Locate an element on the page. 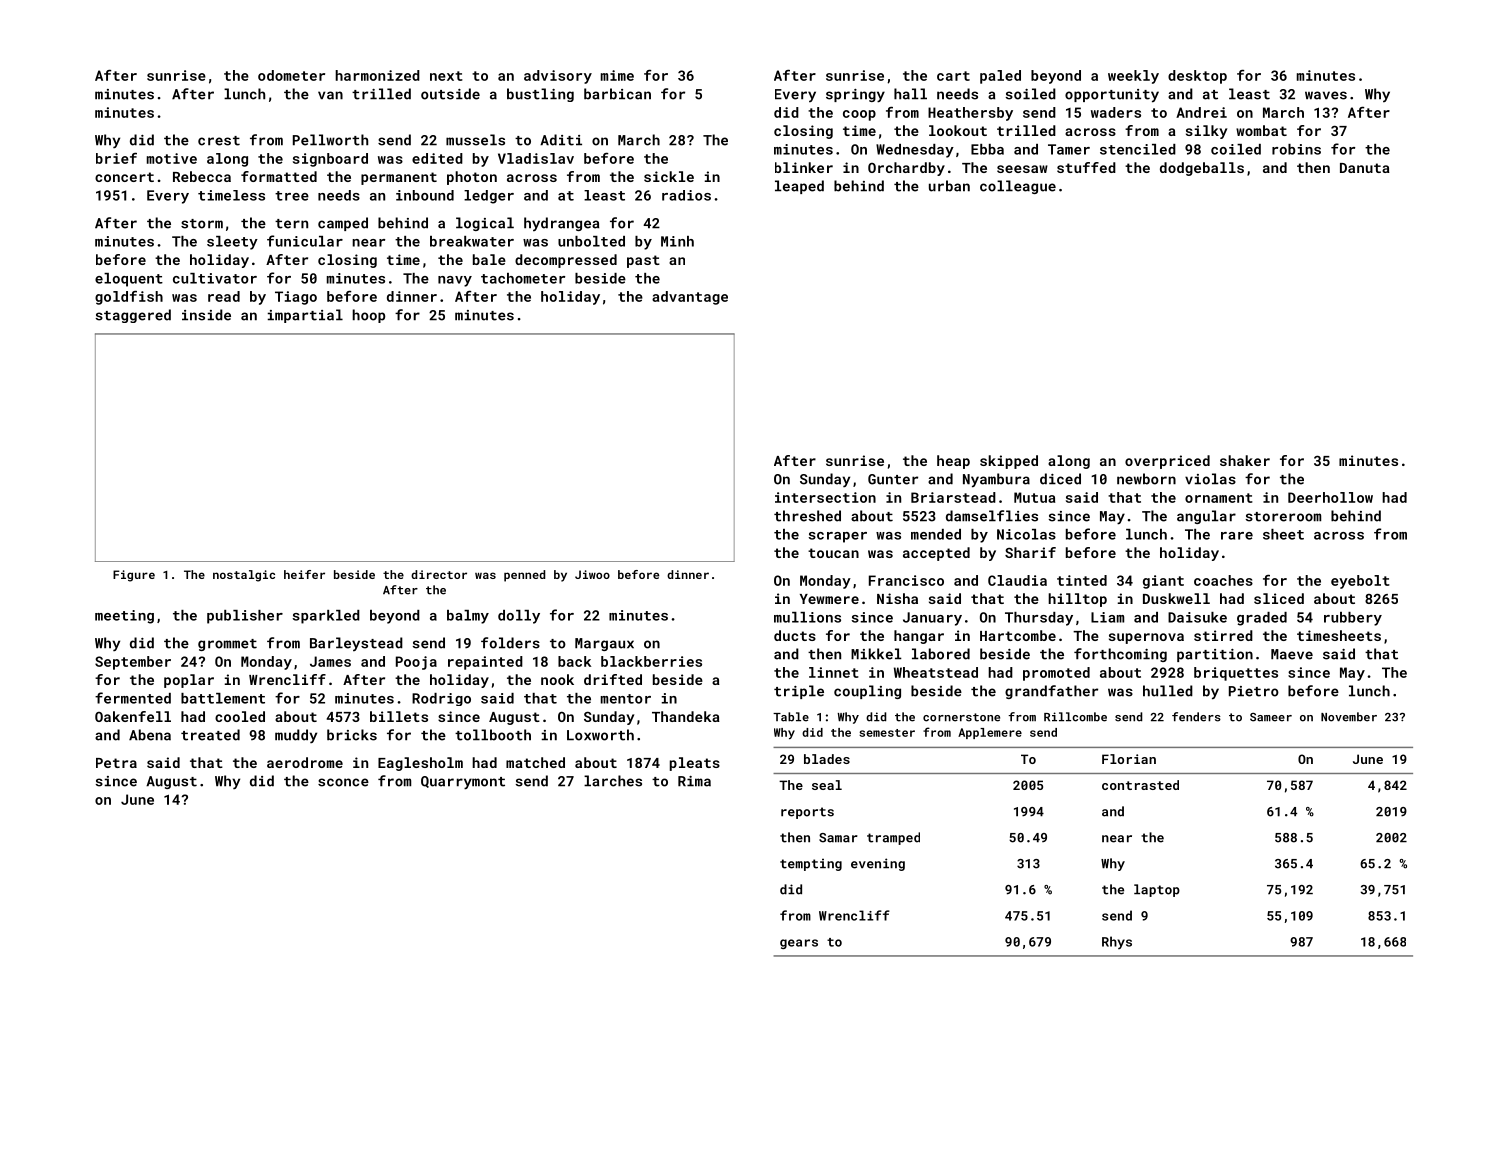 This page has height=1165, width=1508. nostalgic is located at coordinates (244, 576).
